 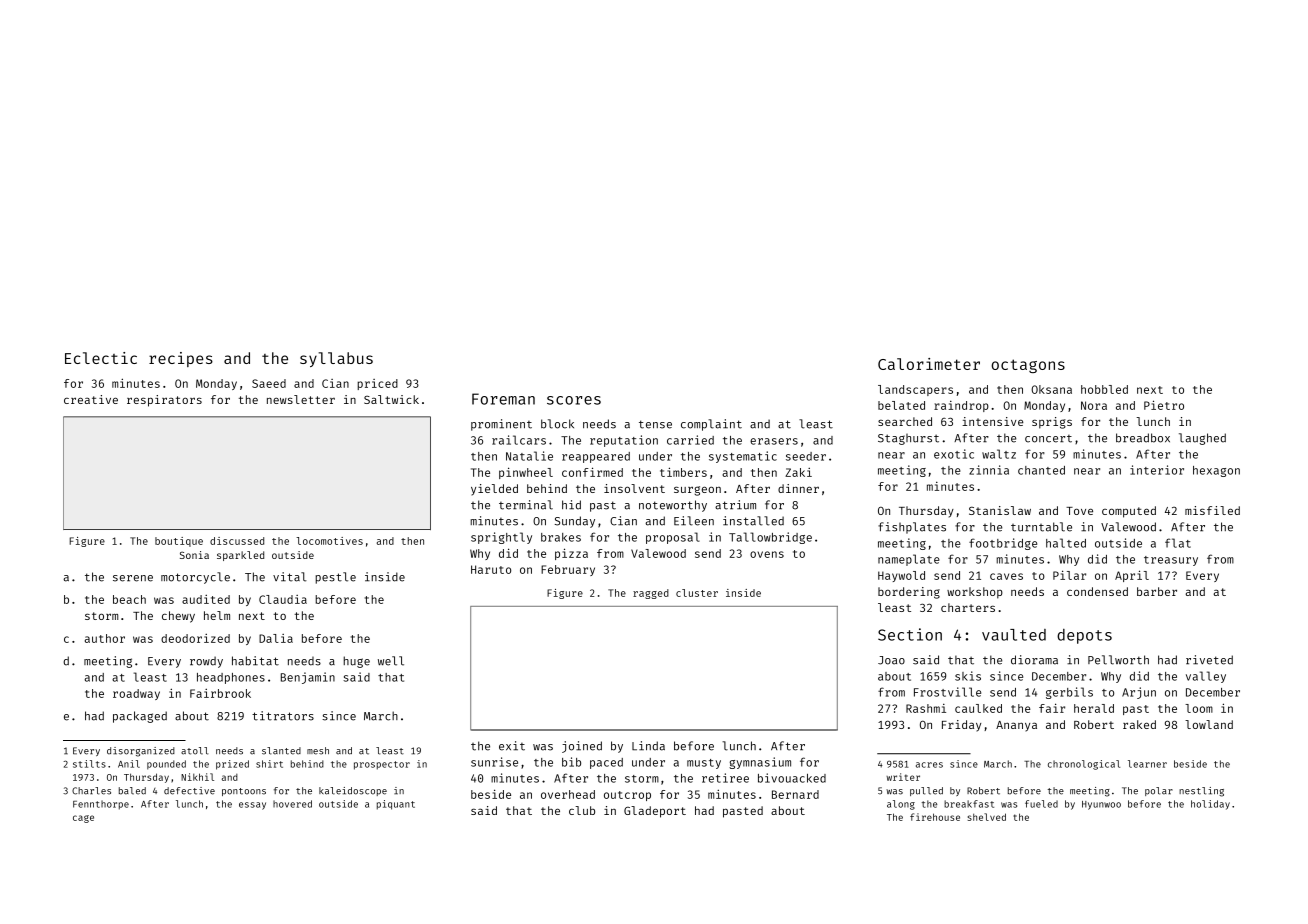 I want to click on Eclectic, so click(x=101, y=358).
